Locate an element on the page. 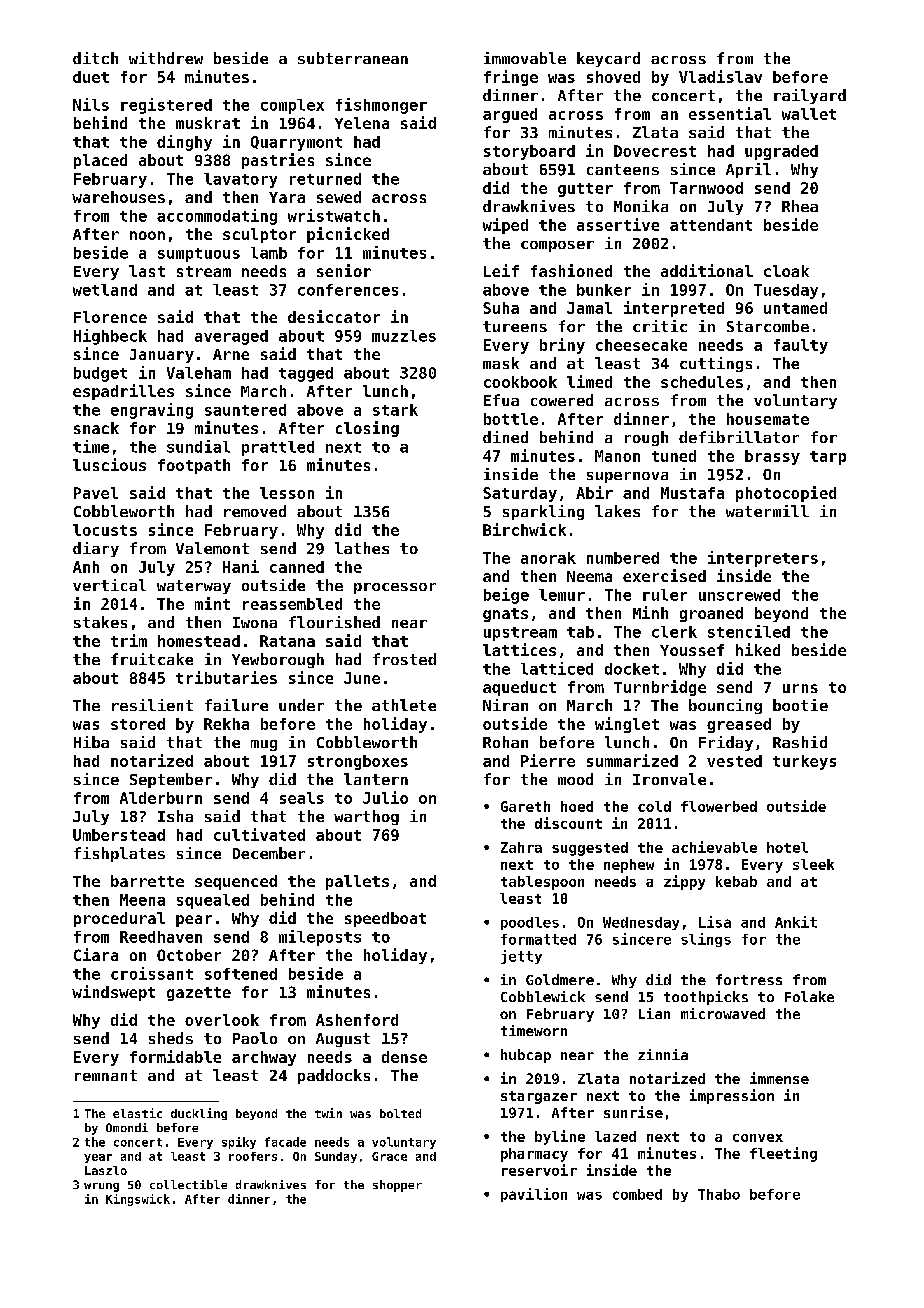 The width and height of the document is (924, 1308). frosted is located at coordinates (404, 659).
